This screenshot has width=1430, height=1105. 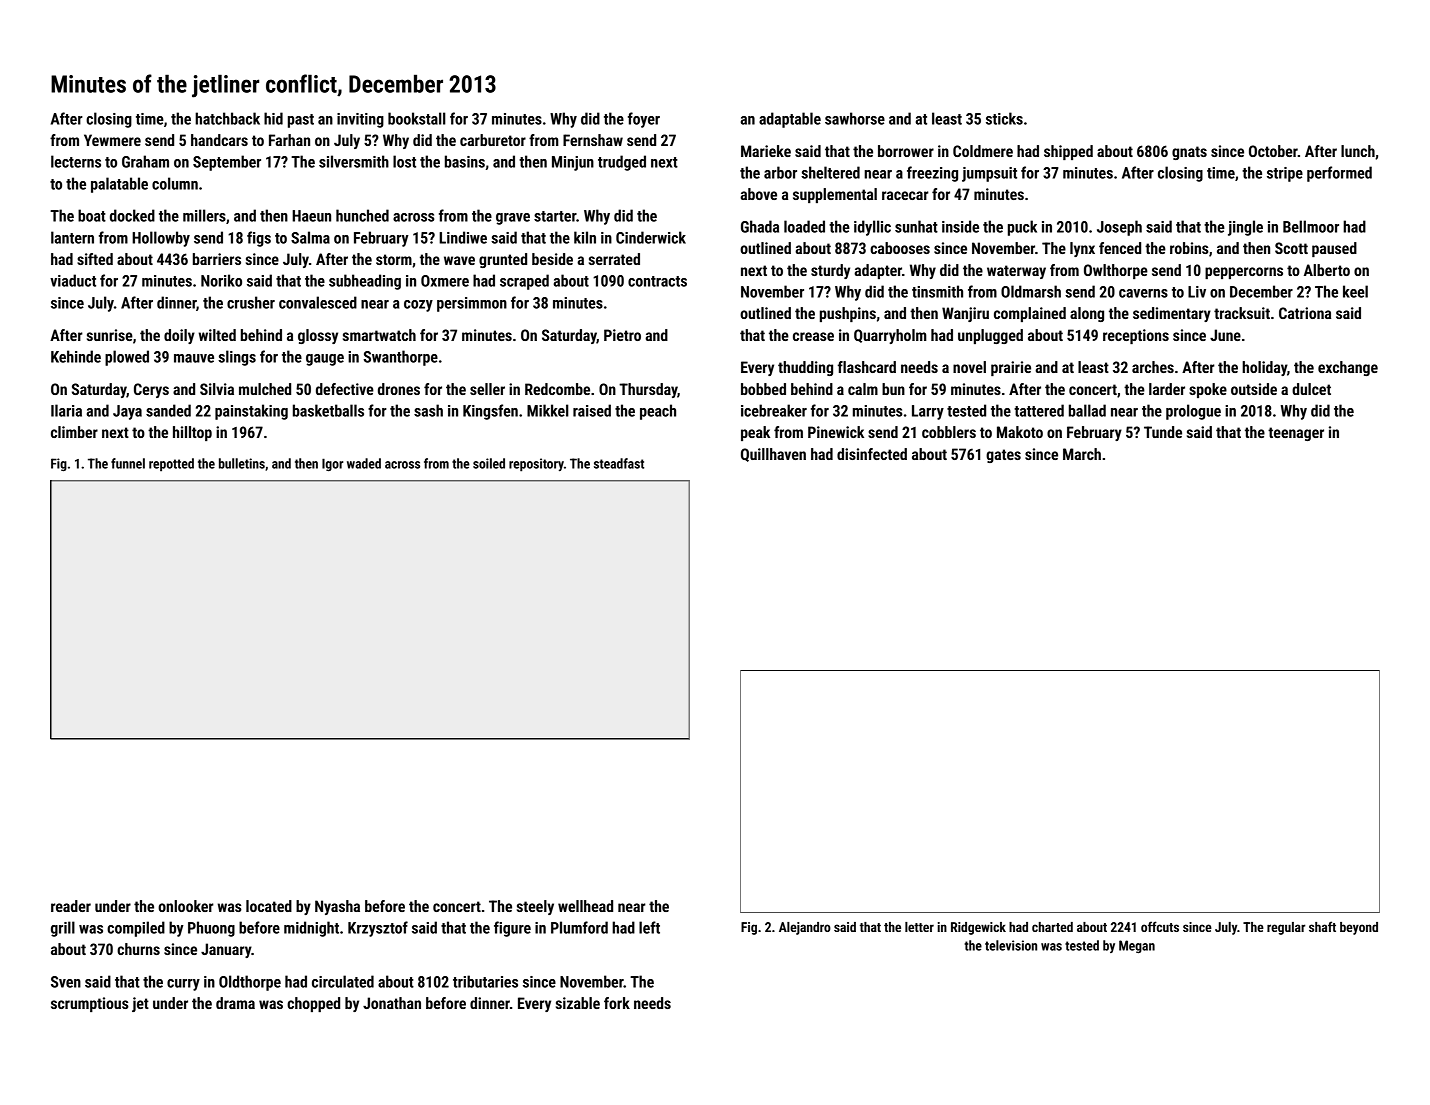 I want to click on bookstall, so click(x=417, y=118).
